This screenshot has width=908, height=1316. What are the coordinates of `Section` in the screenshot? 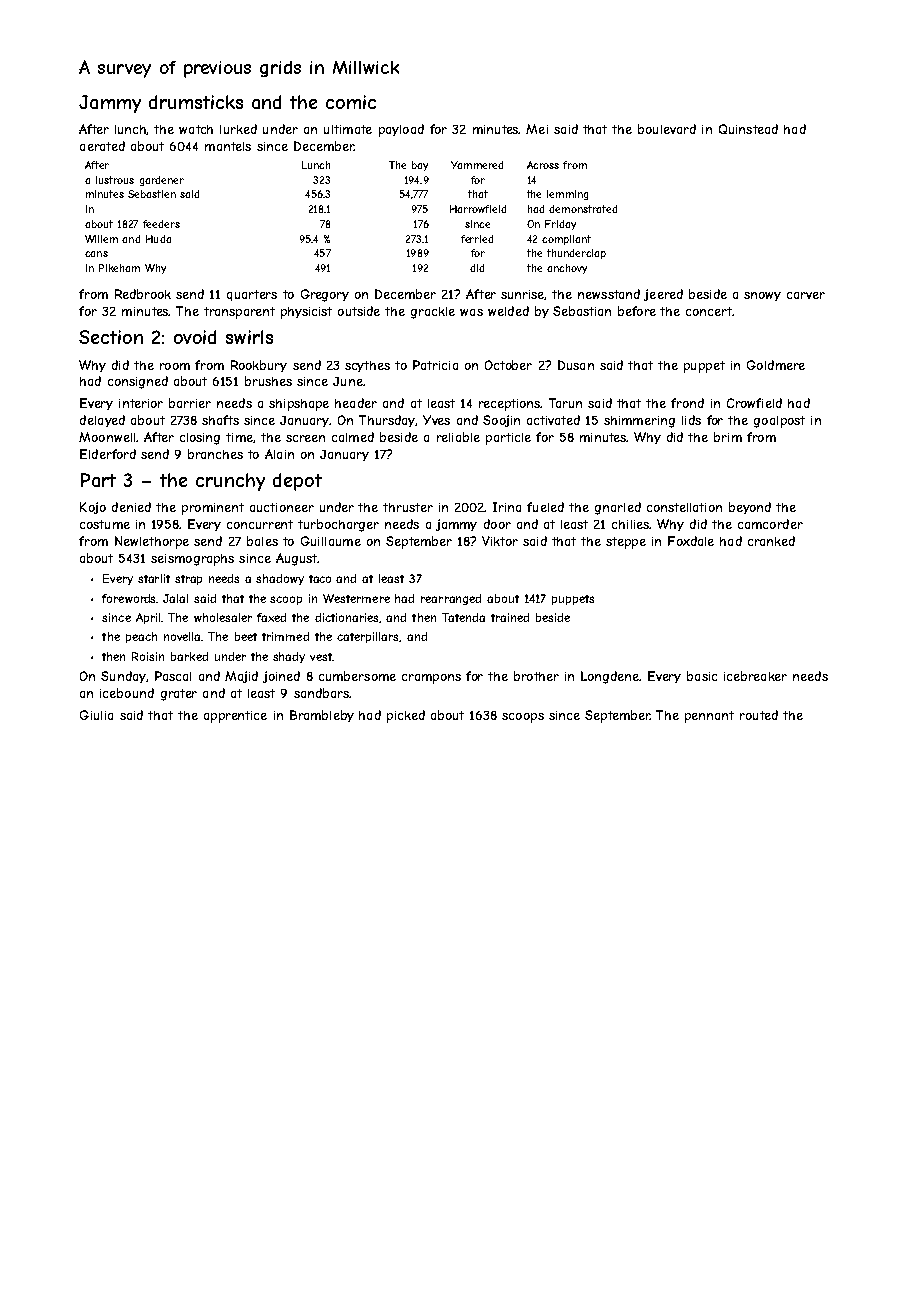 It's located at (111, 337).
